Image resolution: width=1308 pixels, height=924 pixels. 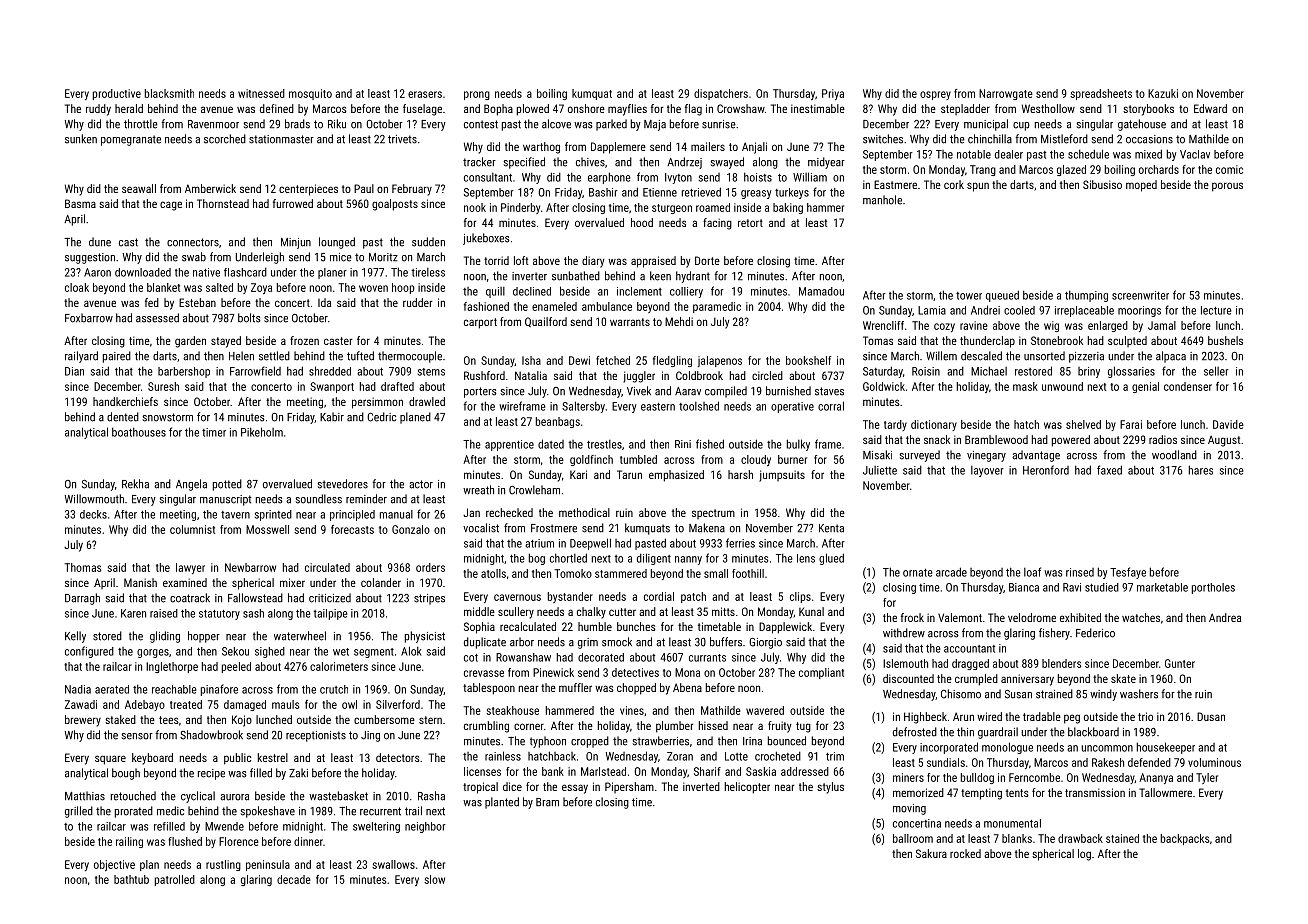 What do you see at coordinates (961, 694) in the image?
I see `Chisomo` at bounding box center [961, 694].
